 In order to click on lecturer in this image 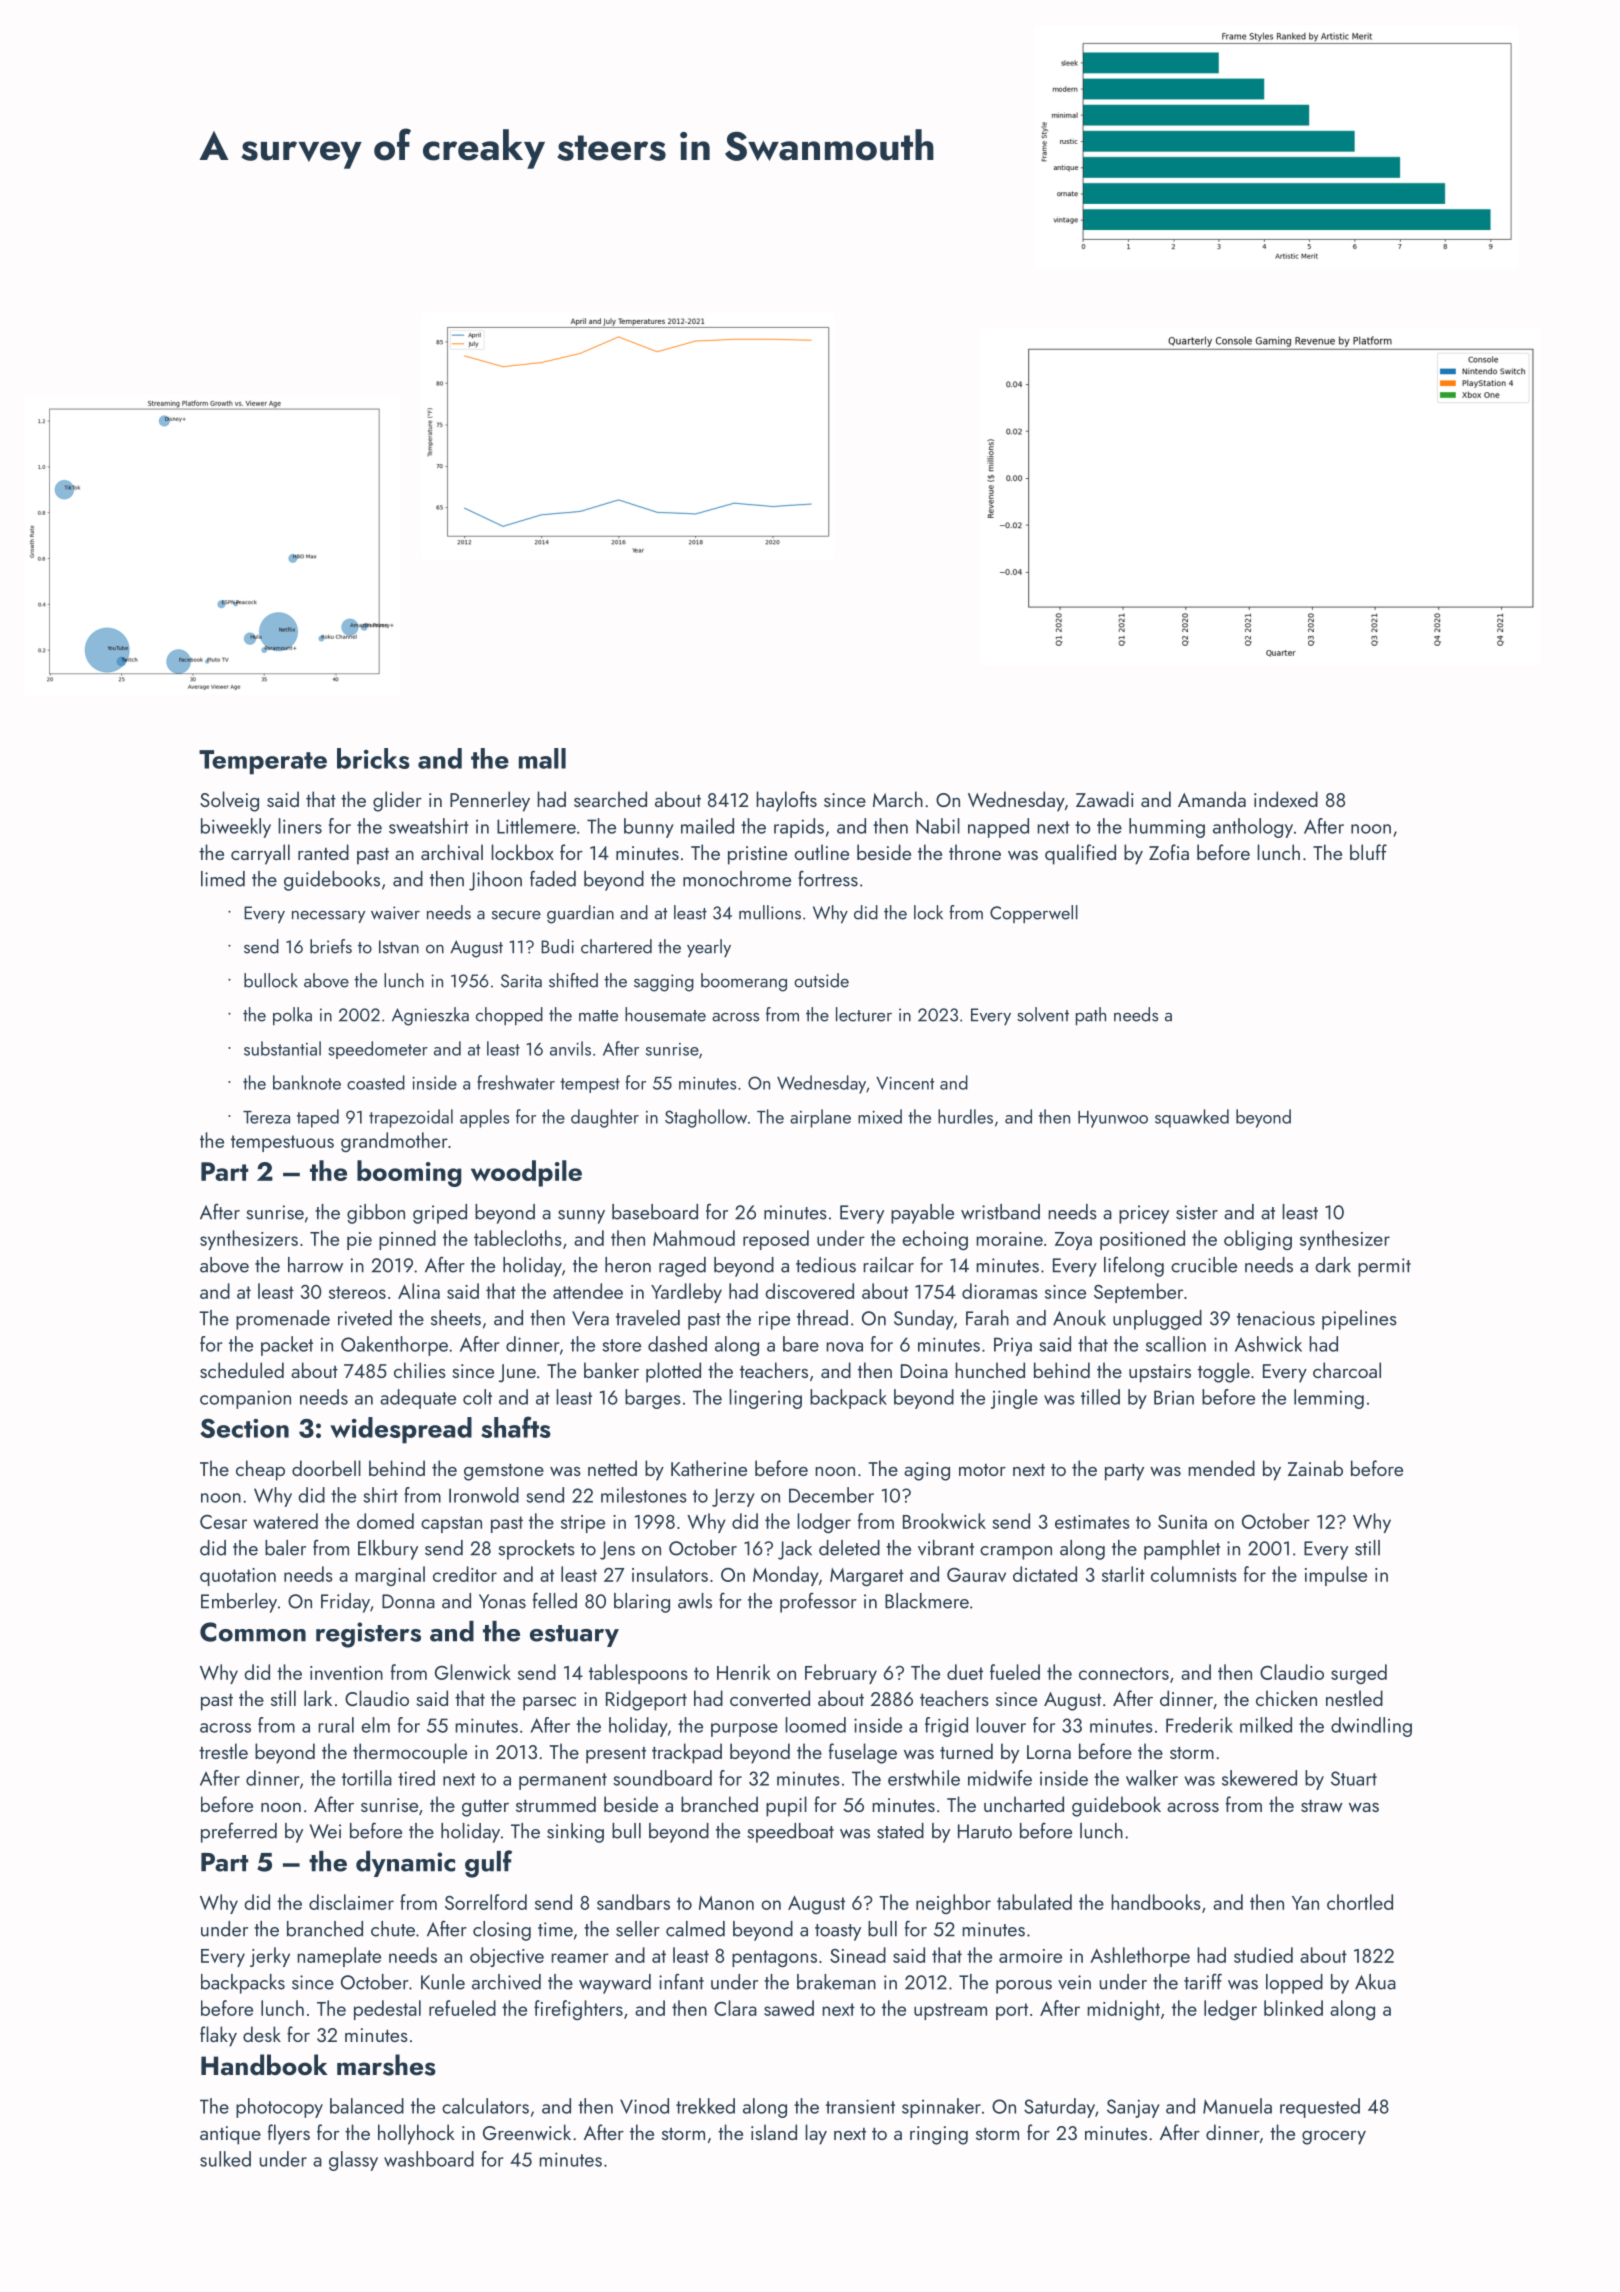, I will do `click(864, 1014)`.
